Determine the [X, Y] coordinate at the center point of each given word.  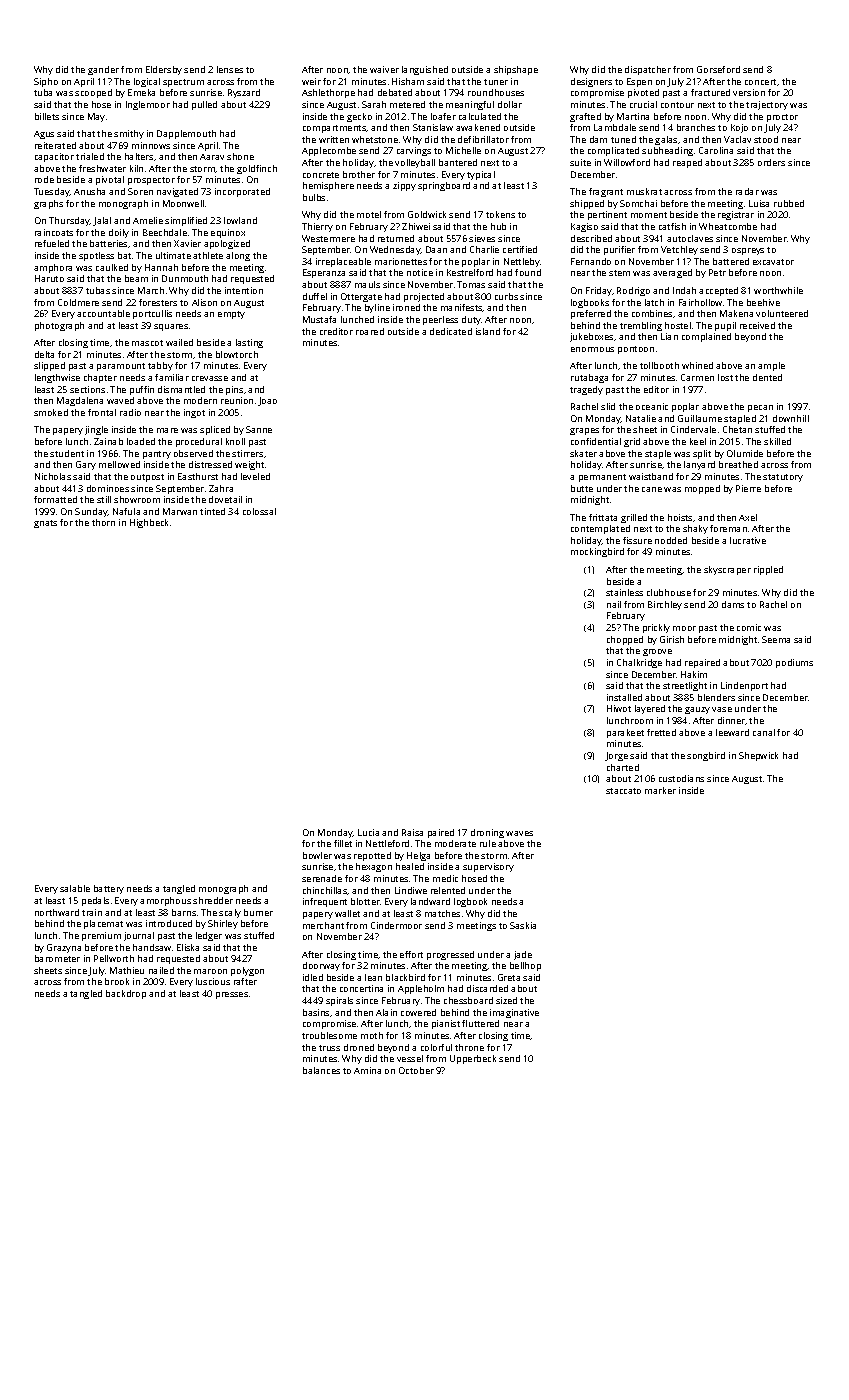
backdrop [126, 994]
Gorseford [718, 69]
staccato [623, 791]
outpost [147, 478]
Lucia [368, 832]
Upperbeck [473, 1059]
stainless [624, 592]
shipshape [516, 70]
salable [75, 888]
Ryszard [244, 93]
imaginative [514, 1013]
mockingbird [597, 552]
